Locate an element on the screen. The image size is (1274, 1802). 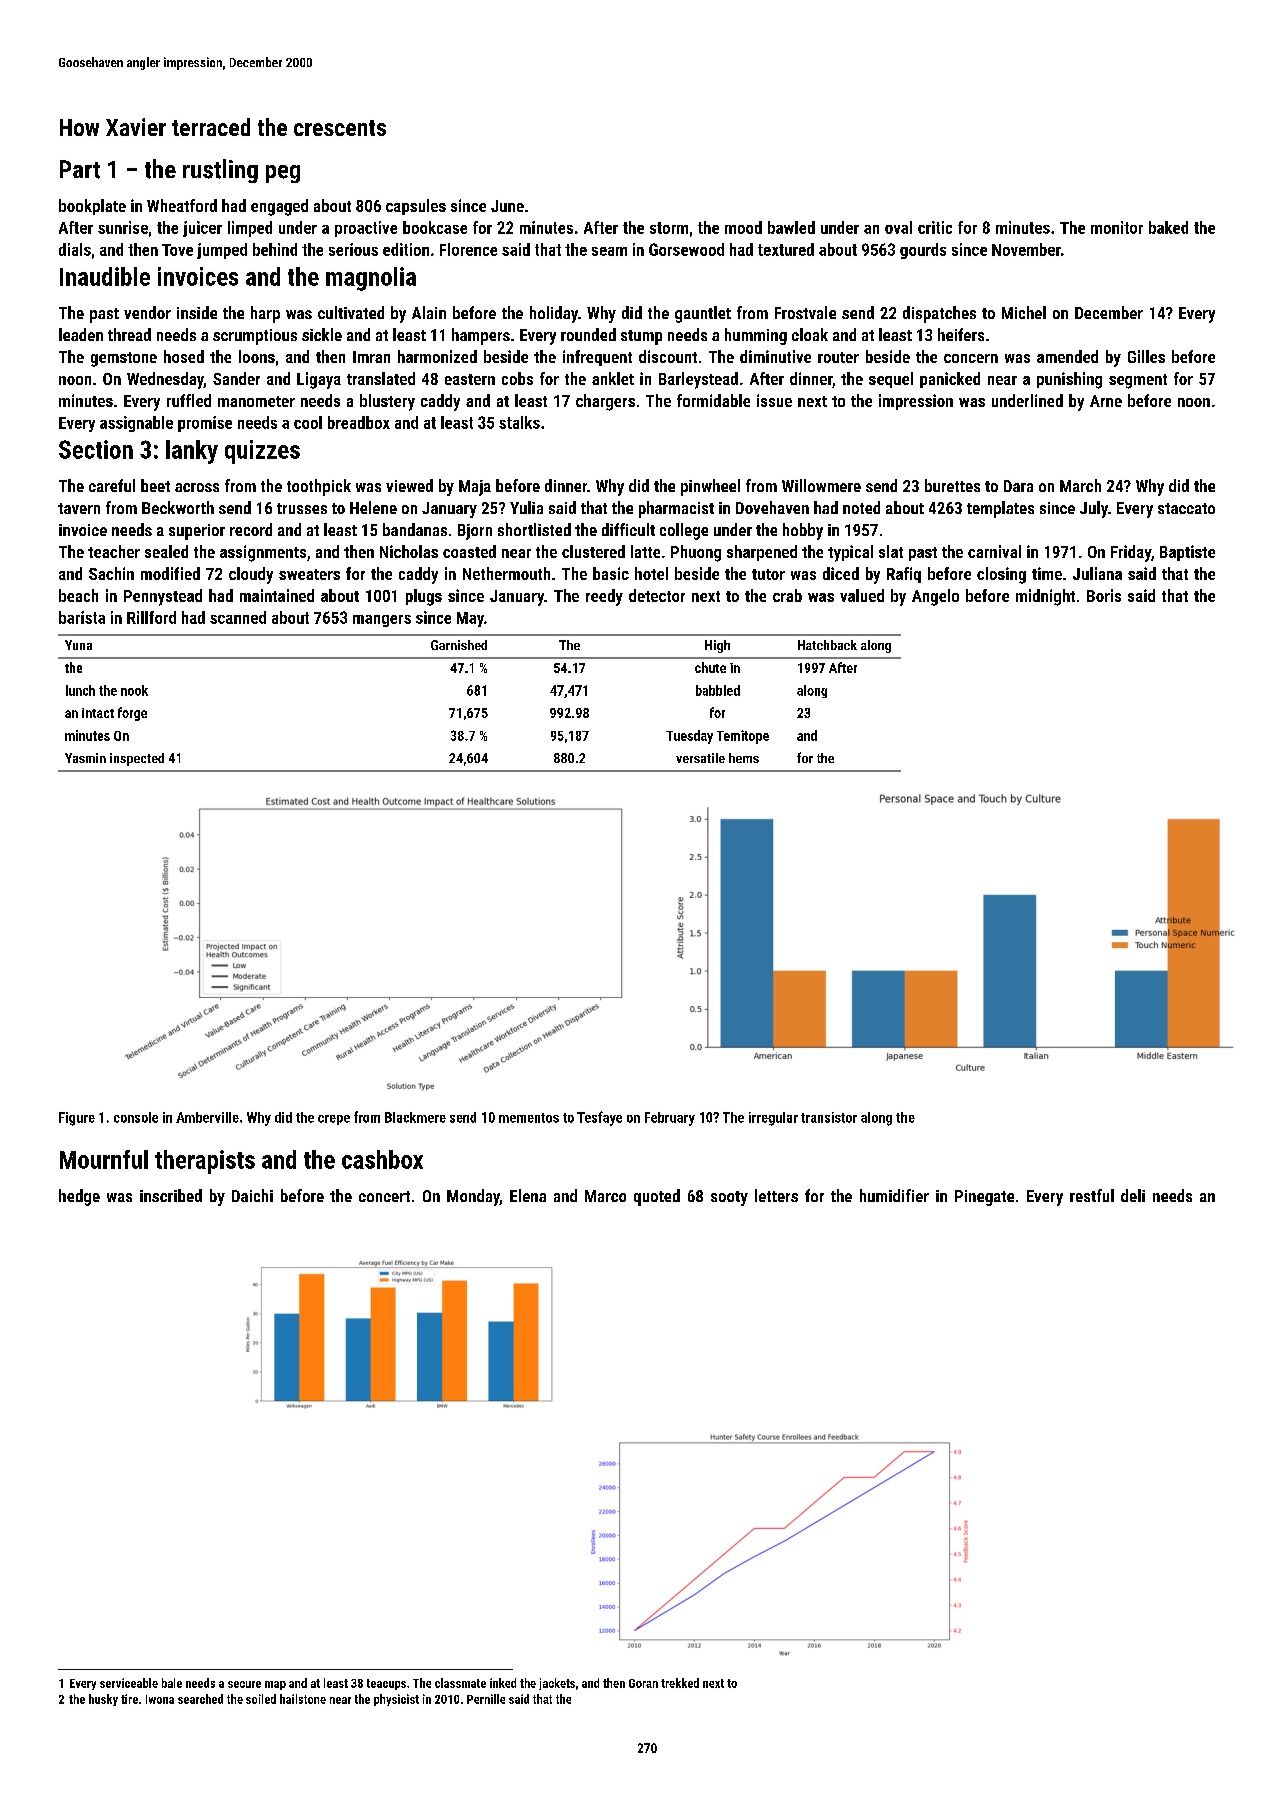
detector is located at coordinates (657, 595).
